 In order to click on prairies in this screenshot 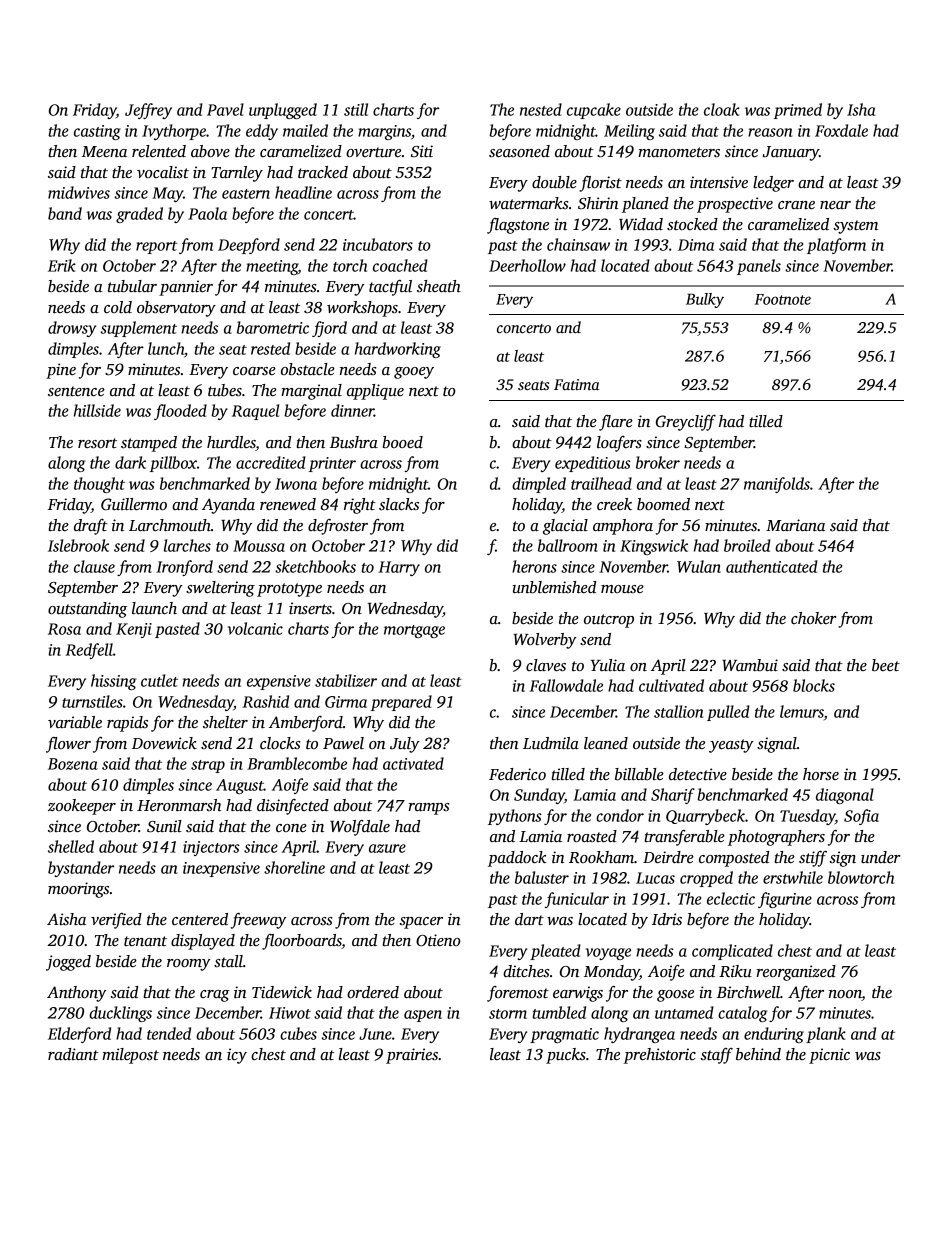, I will do `click(412, 1056)`.
